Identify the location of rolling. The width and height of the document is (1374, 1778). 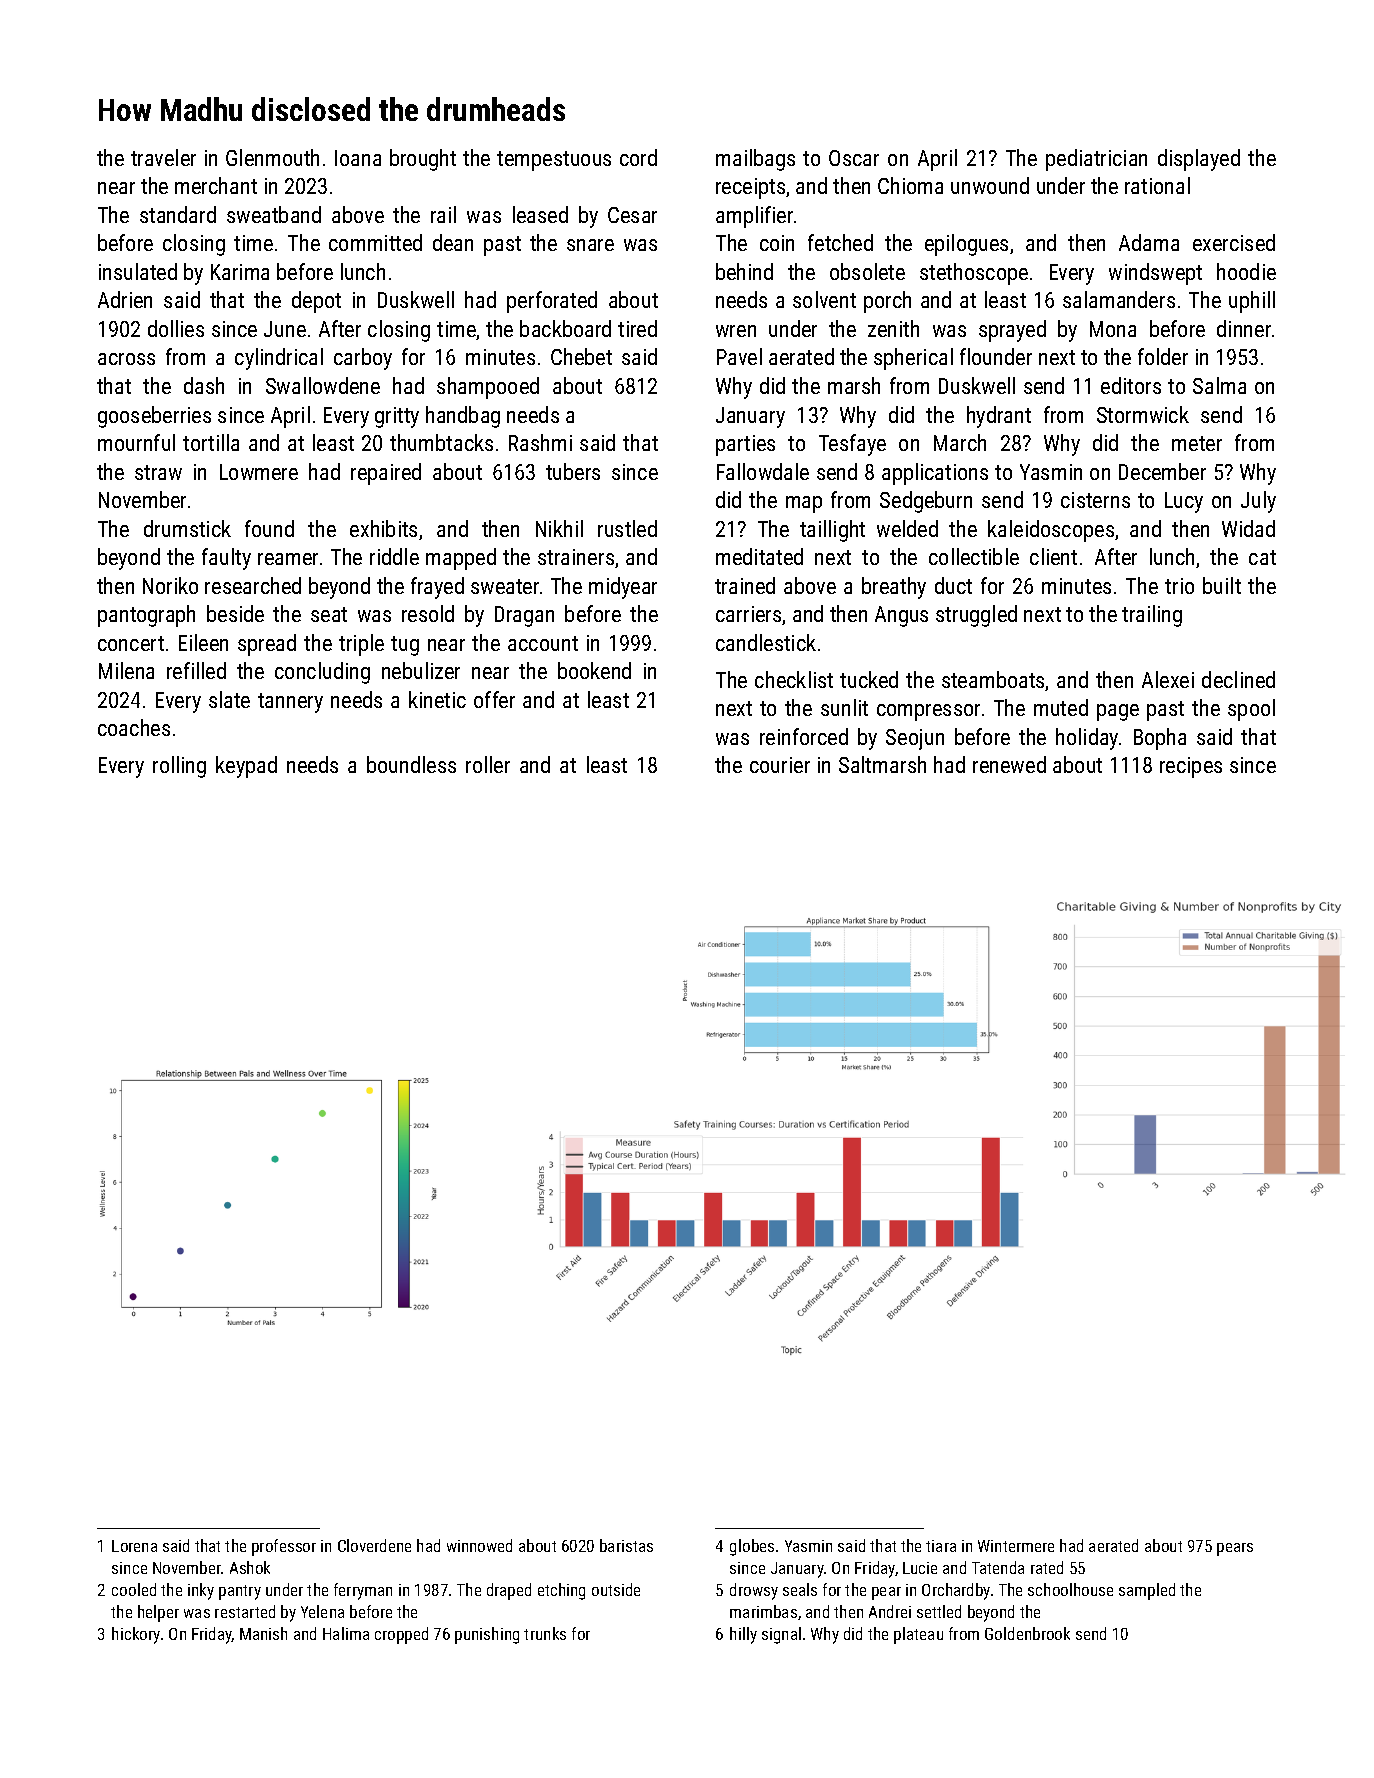
(179, 767).
